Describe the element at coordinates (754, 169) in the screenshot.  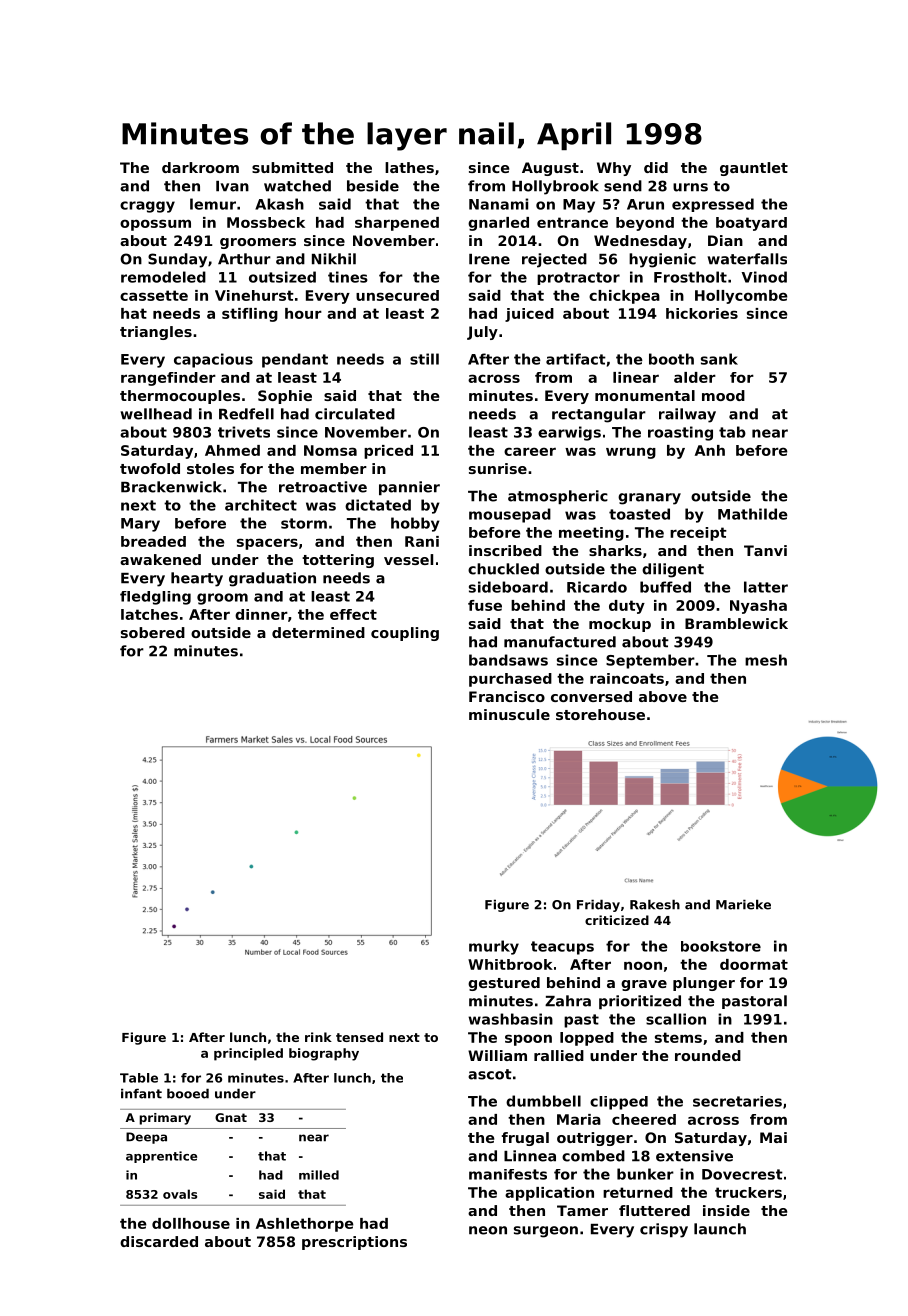
I see `gauntlet` at that location.
